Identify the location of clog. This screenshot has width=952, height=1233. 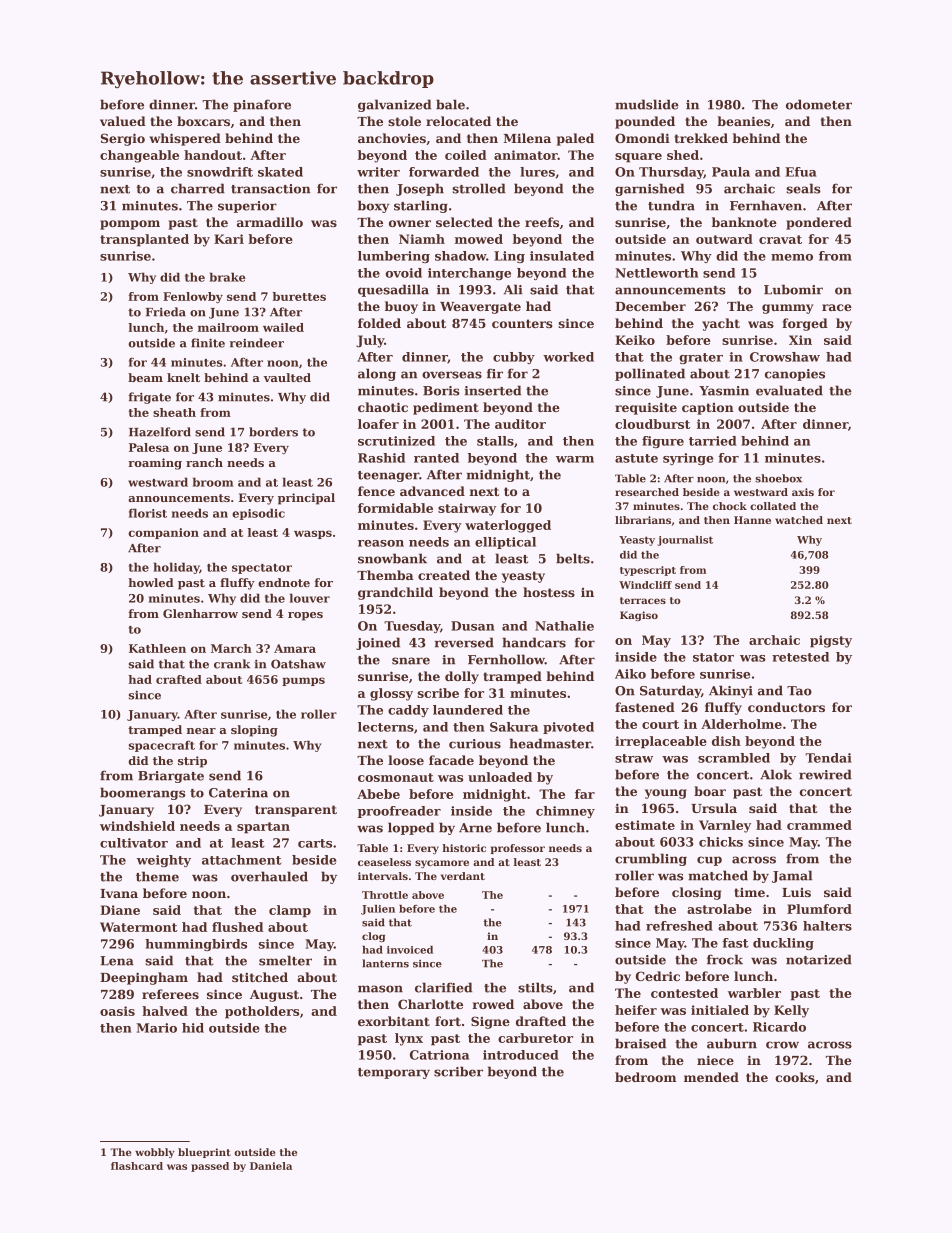
(373, 937).
